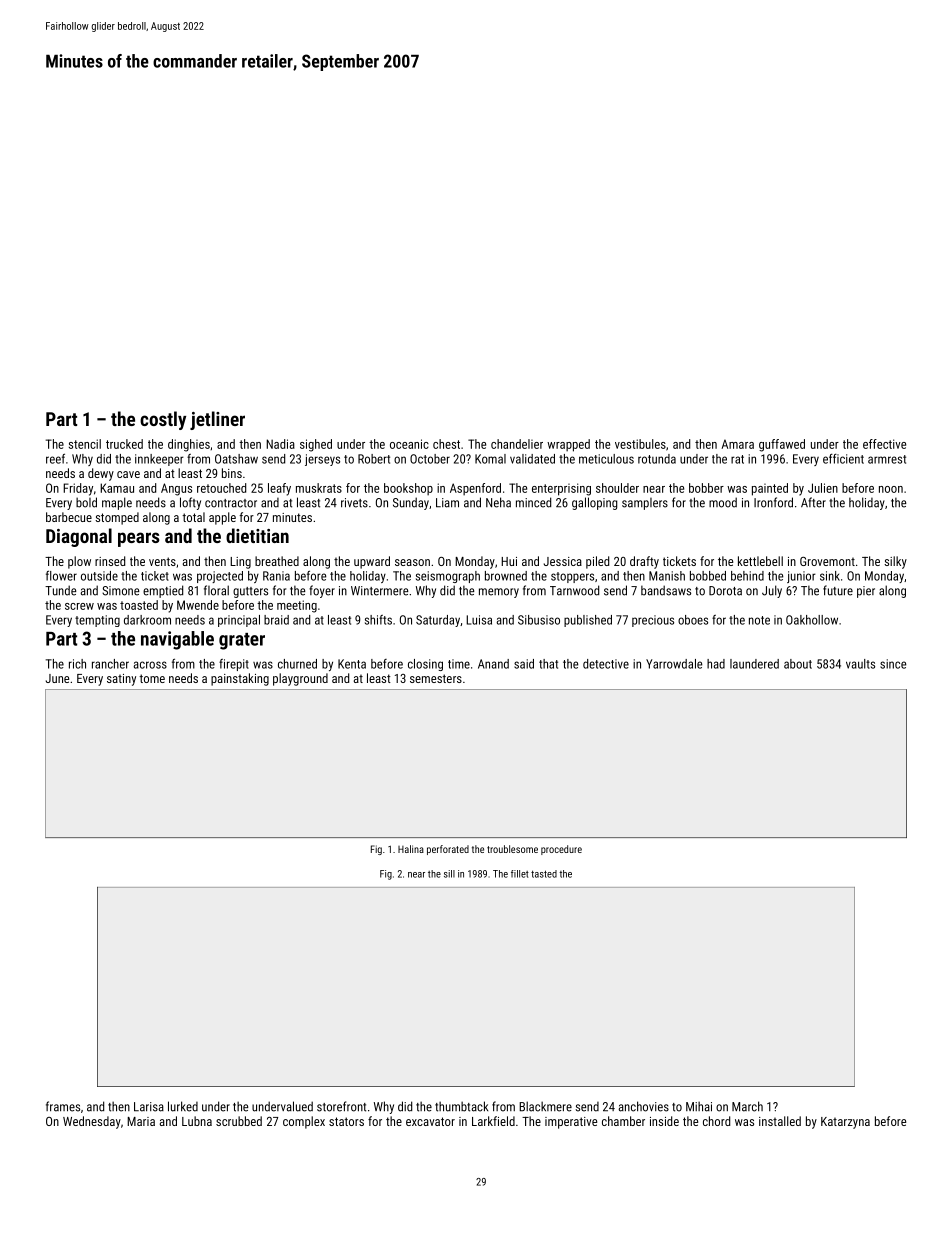 Image resolution: width=952 pixels, height=1233 pixels. Describe the element at coordinates (86, 502) in the screenshot. I see `bold` at that location.
